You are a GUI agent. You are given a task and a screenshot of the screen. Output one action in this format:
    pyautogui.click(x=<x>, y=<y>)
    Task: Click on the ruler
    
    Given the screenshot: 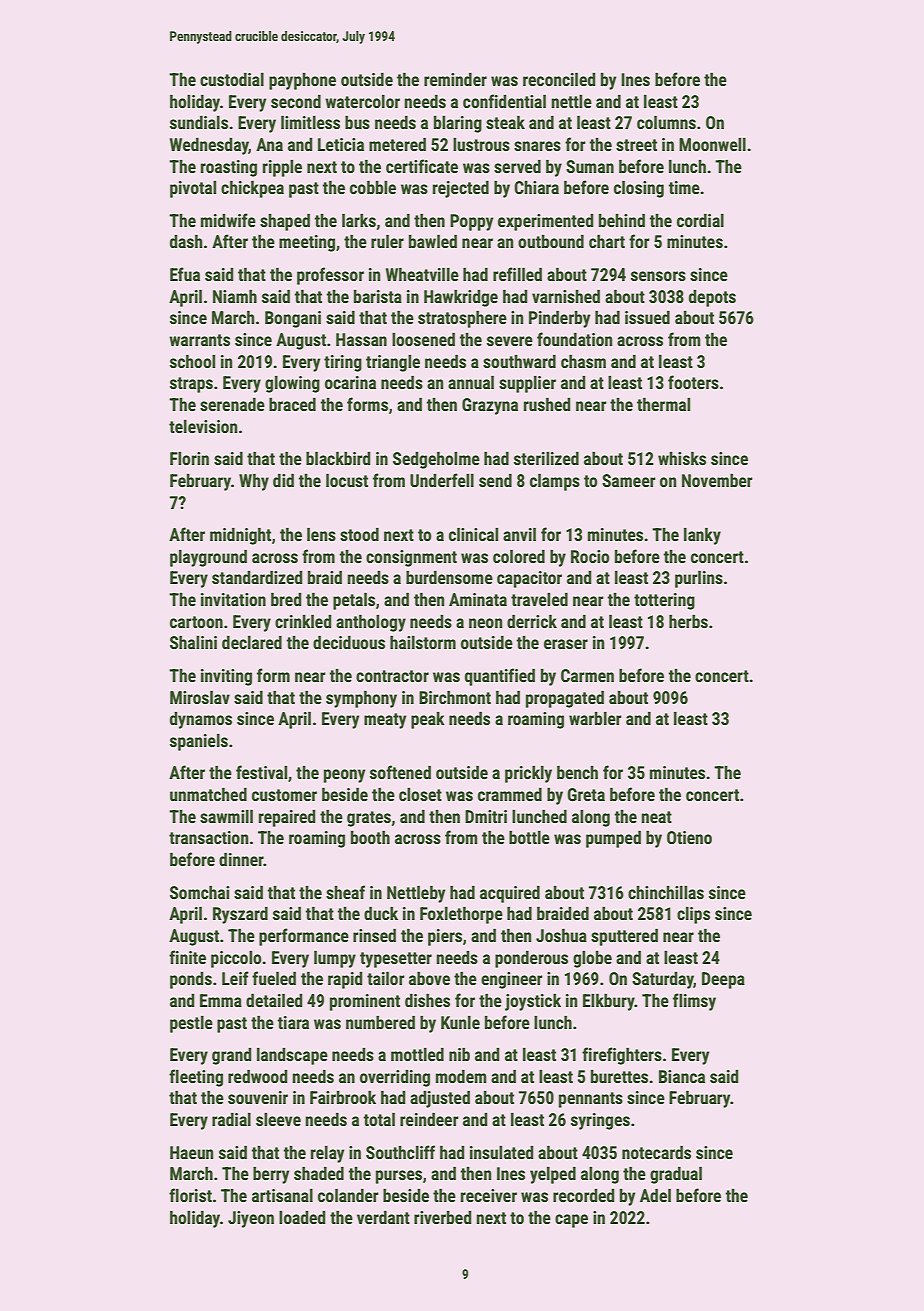 What is the action you would take?
    pyautogui.click(x=387, y=241)
